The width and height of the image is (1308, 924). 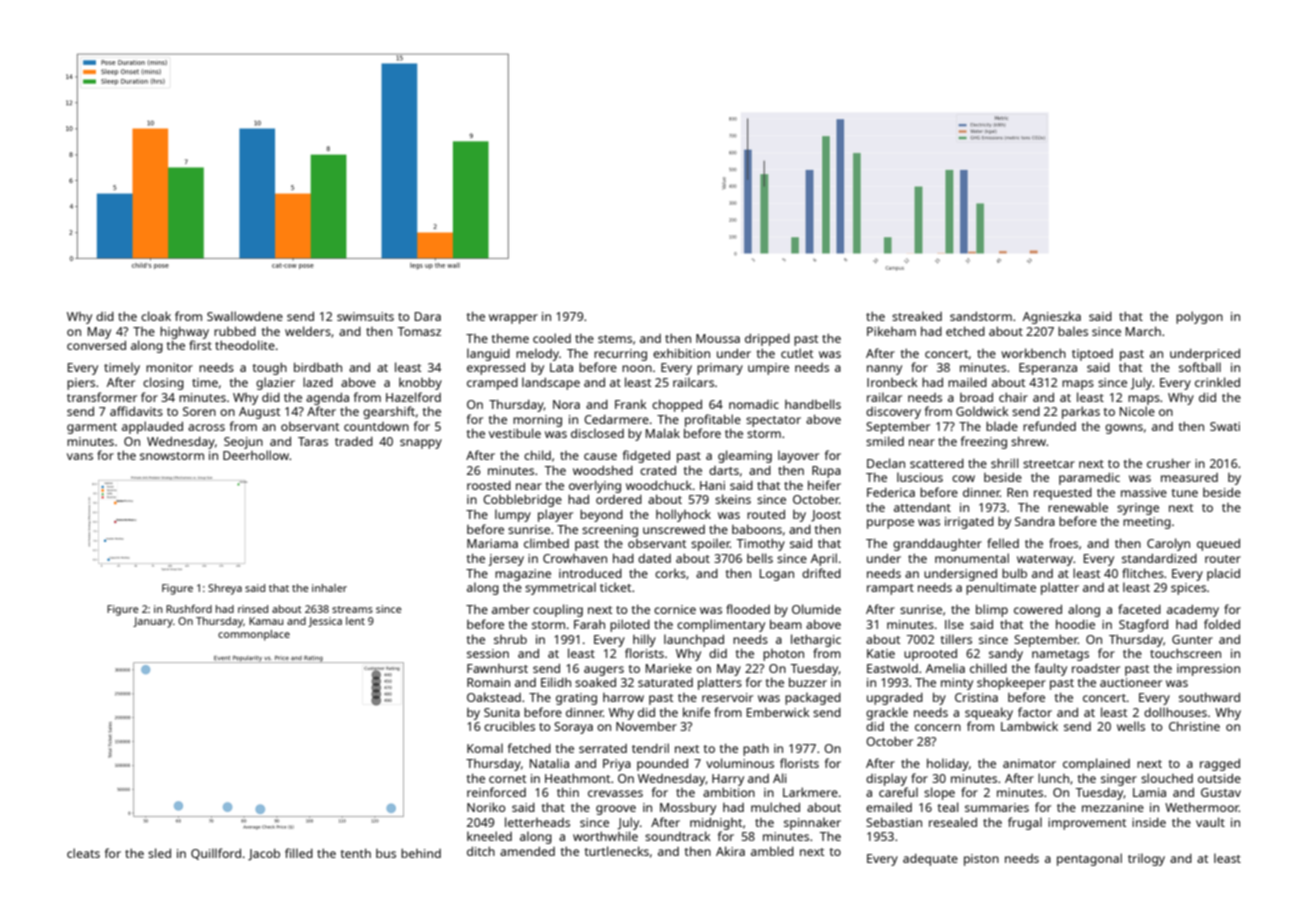 What do you see at coordinates (159, 853) in the image?
I see `sled` at bounding box center [159, 853].
